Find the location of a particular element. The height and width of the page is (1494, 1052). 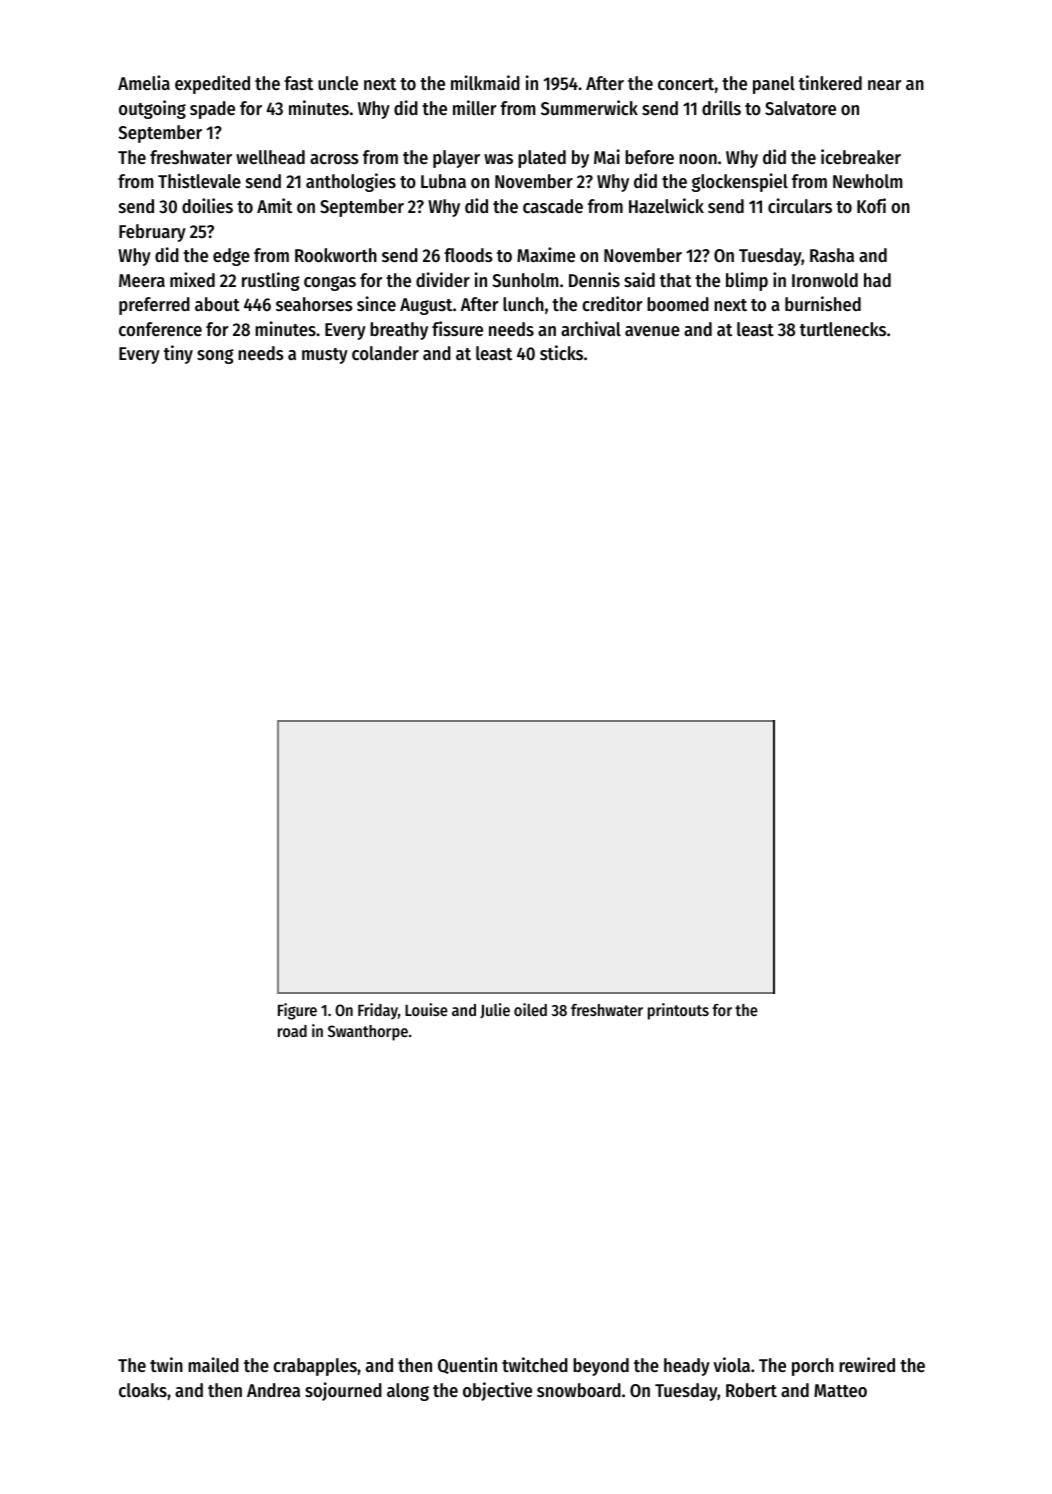

fissure is located at coordinates (457, 328).
